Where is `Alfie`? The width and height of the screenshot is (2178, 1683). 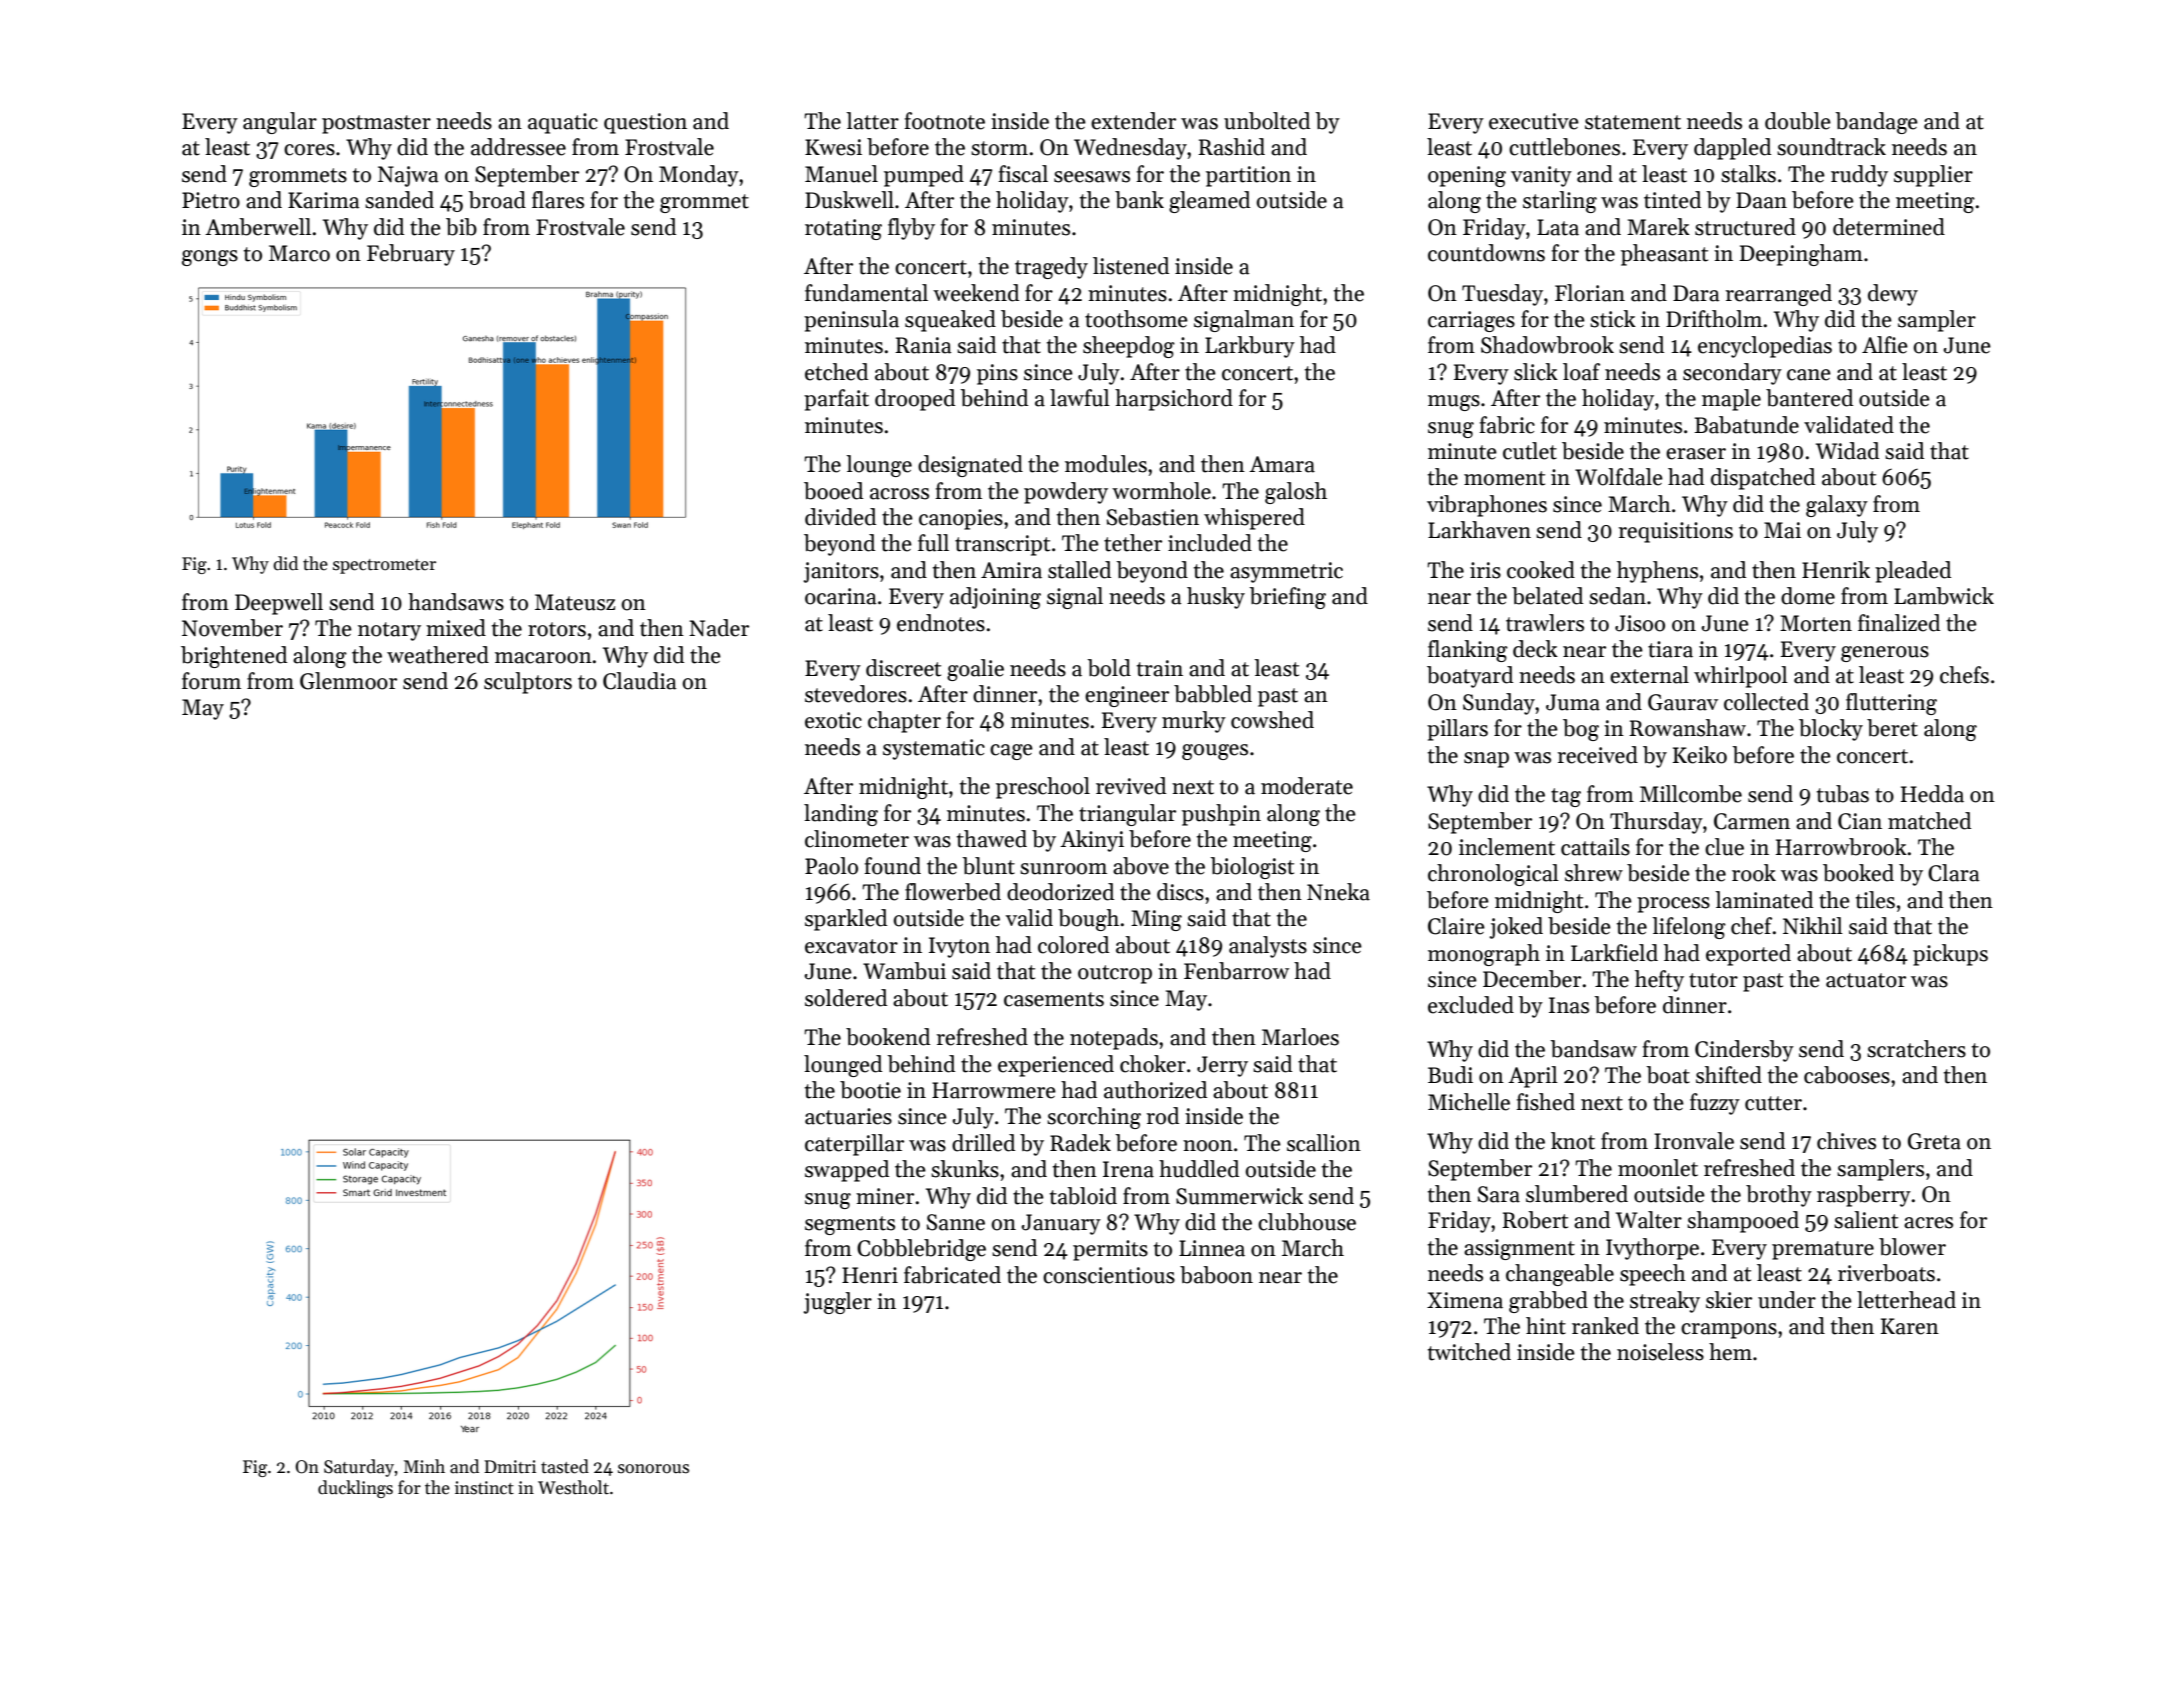
Alfie is located at coordinates (1885, 345).
